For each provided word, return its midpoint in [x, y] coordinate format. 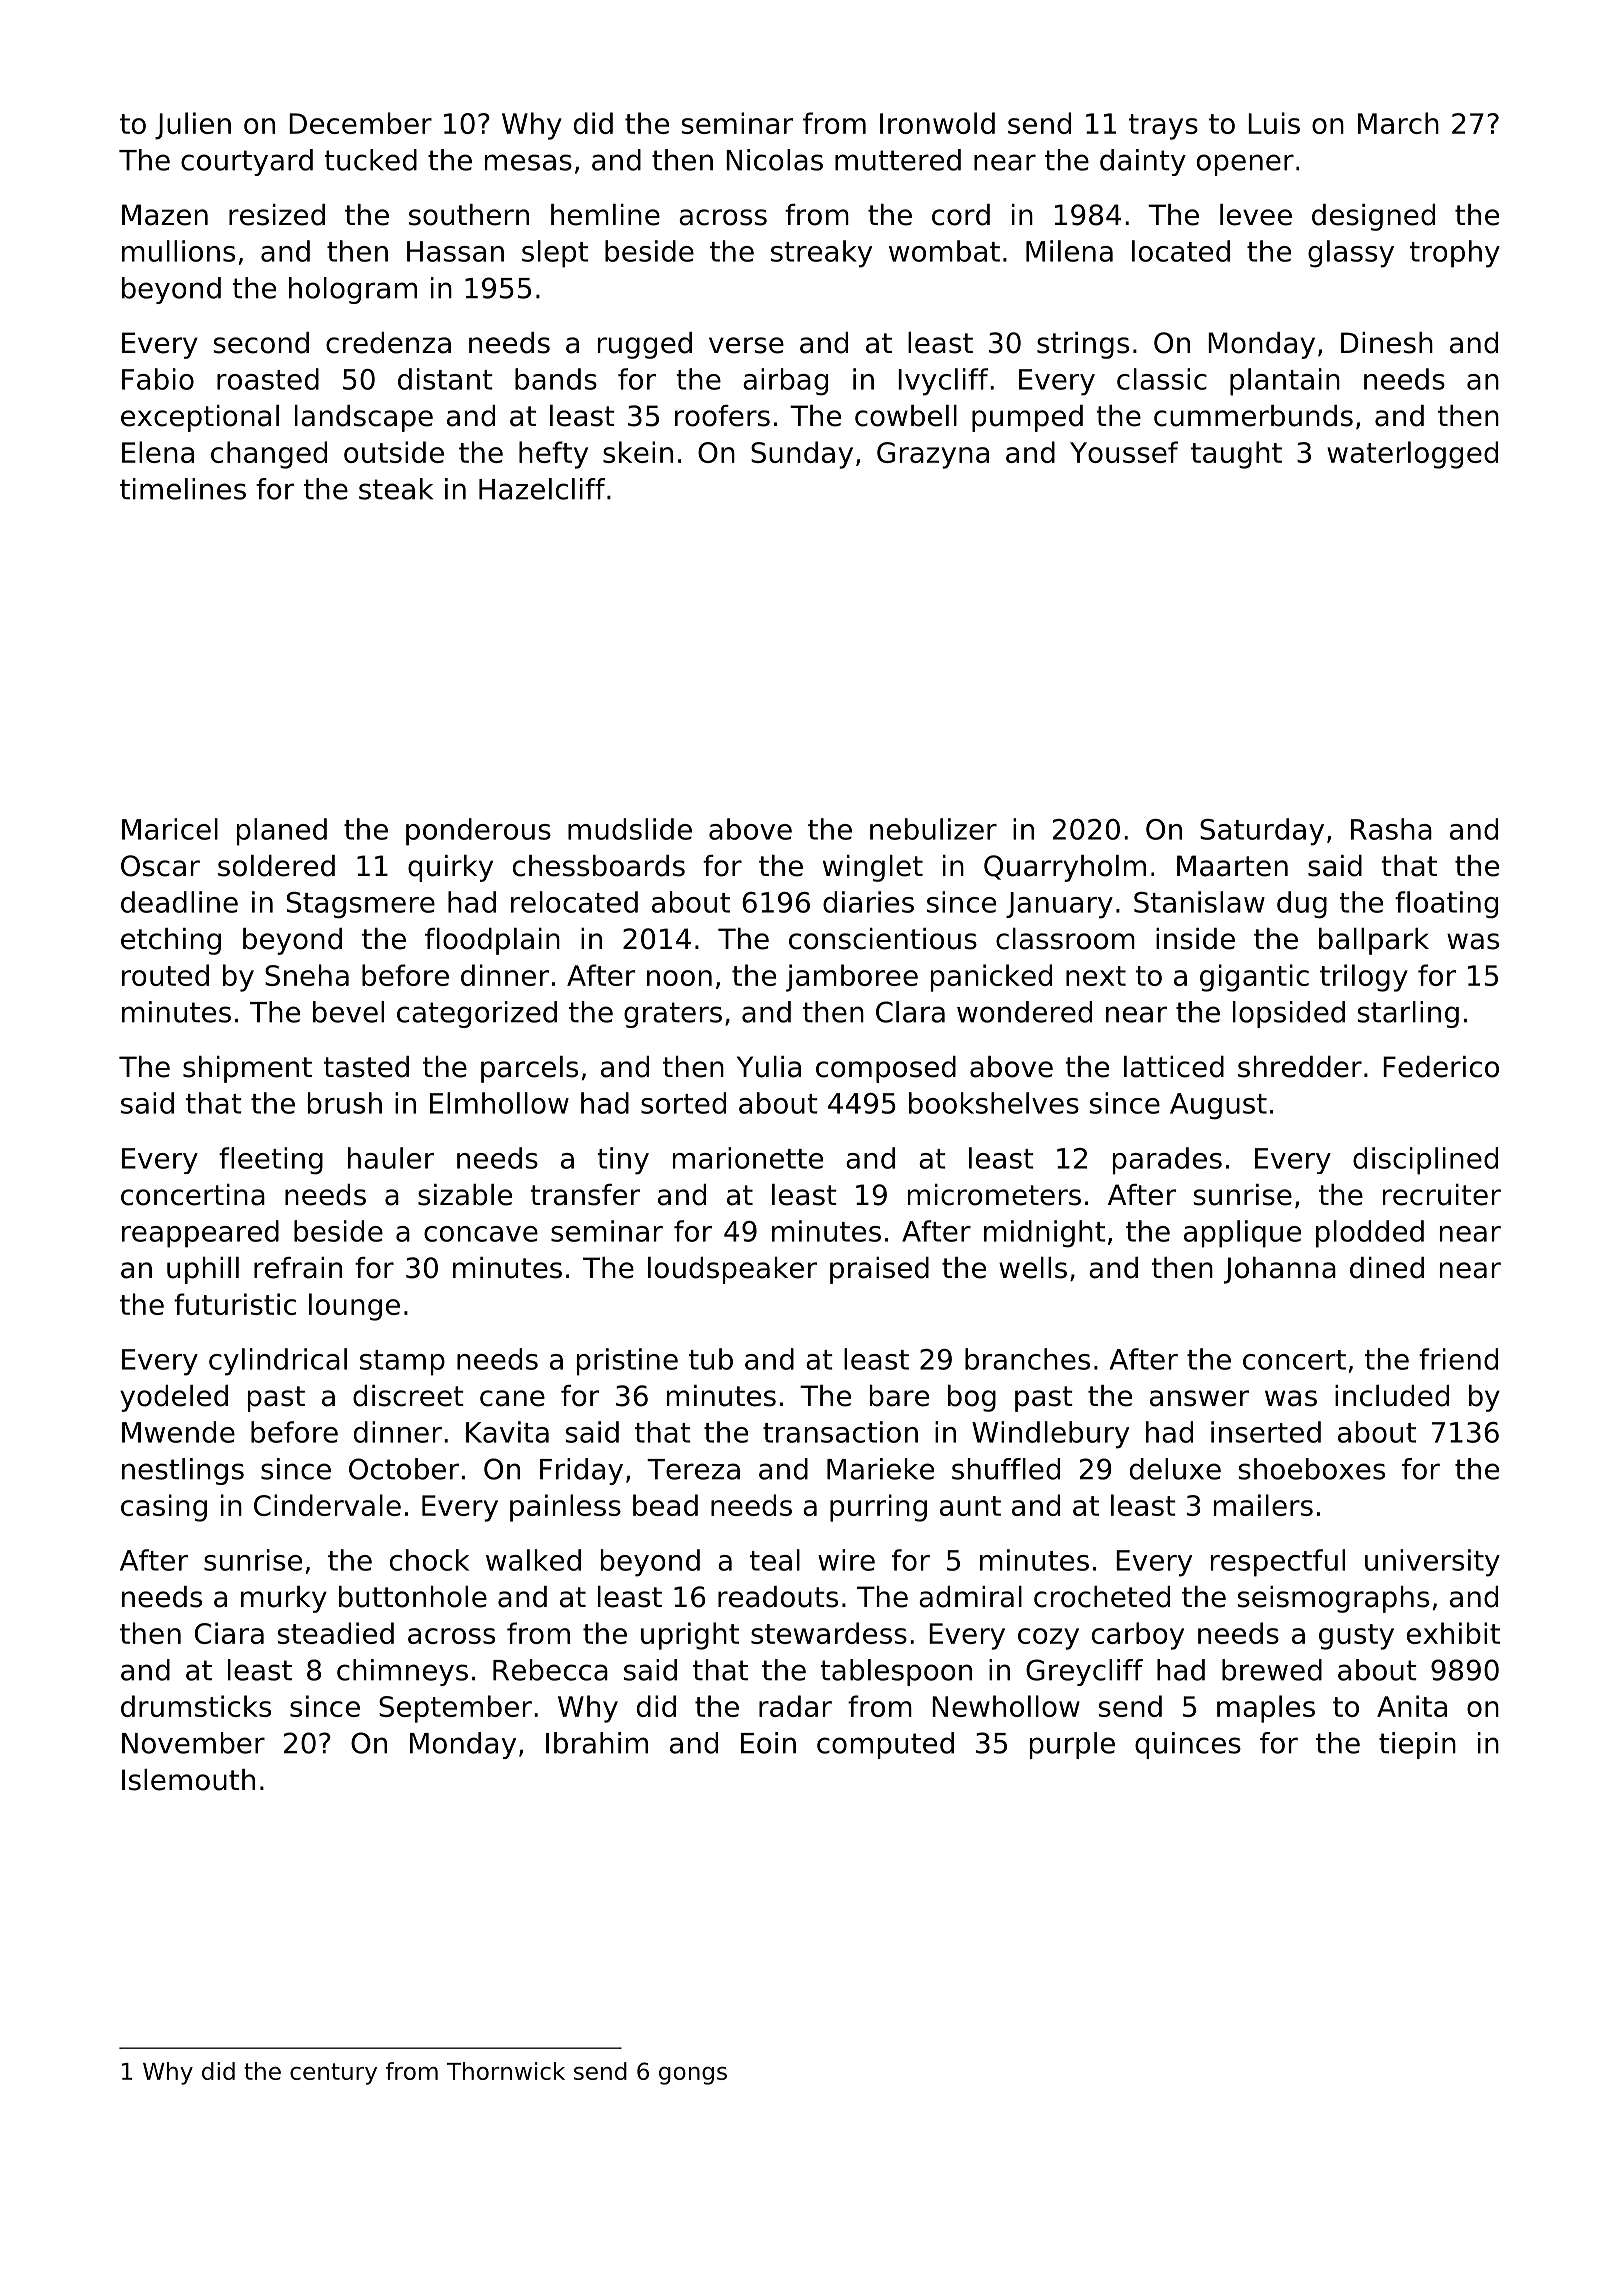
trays [1163, 127]
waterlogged [1412, 455]
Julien [193, 126]
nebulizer [933, 829]
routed [165, 975]
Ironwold [937, 123]
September [455, 1709]
